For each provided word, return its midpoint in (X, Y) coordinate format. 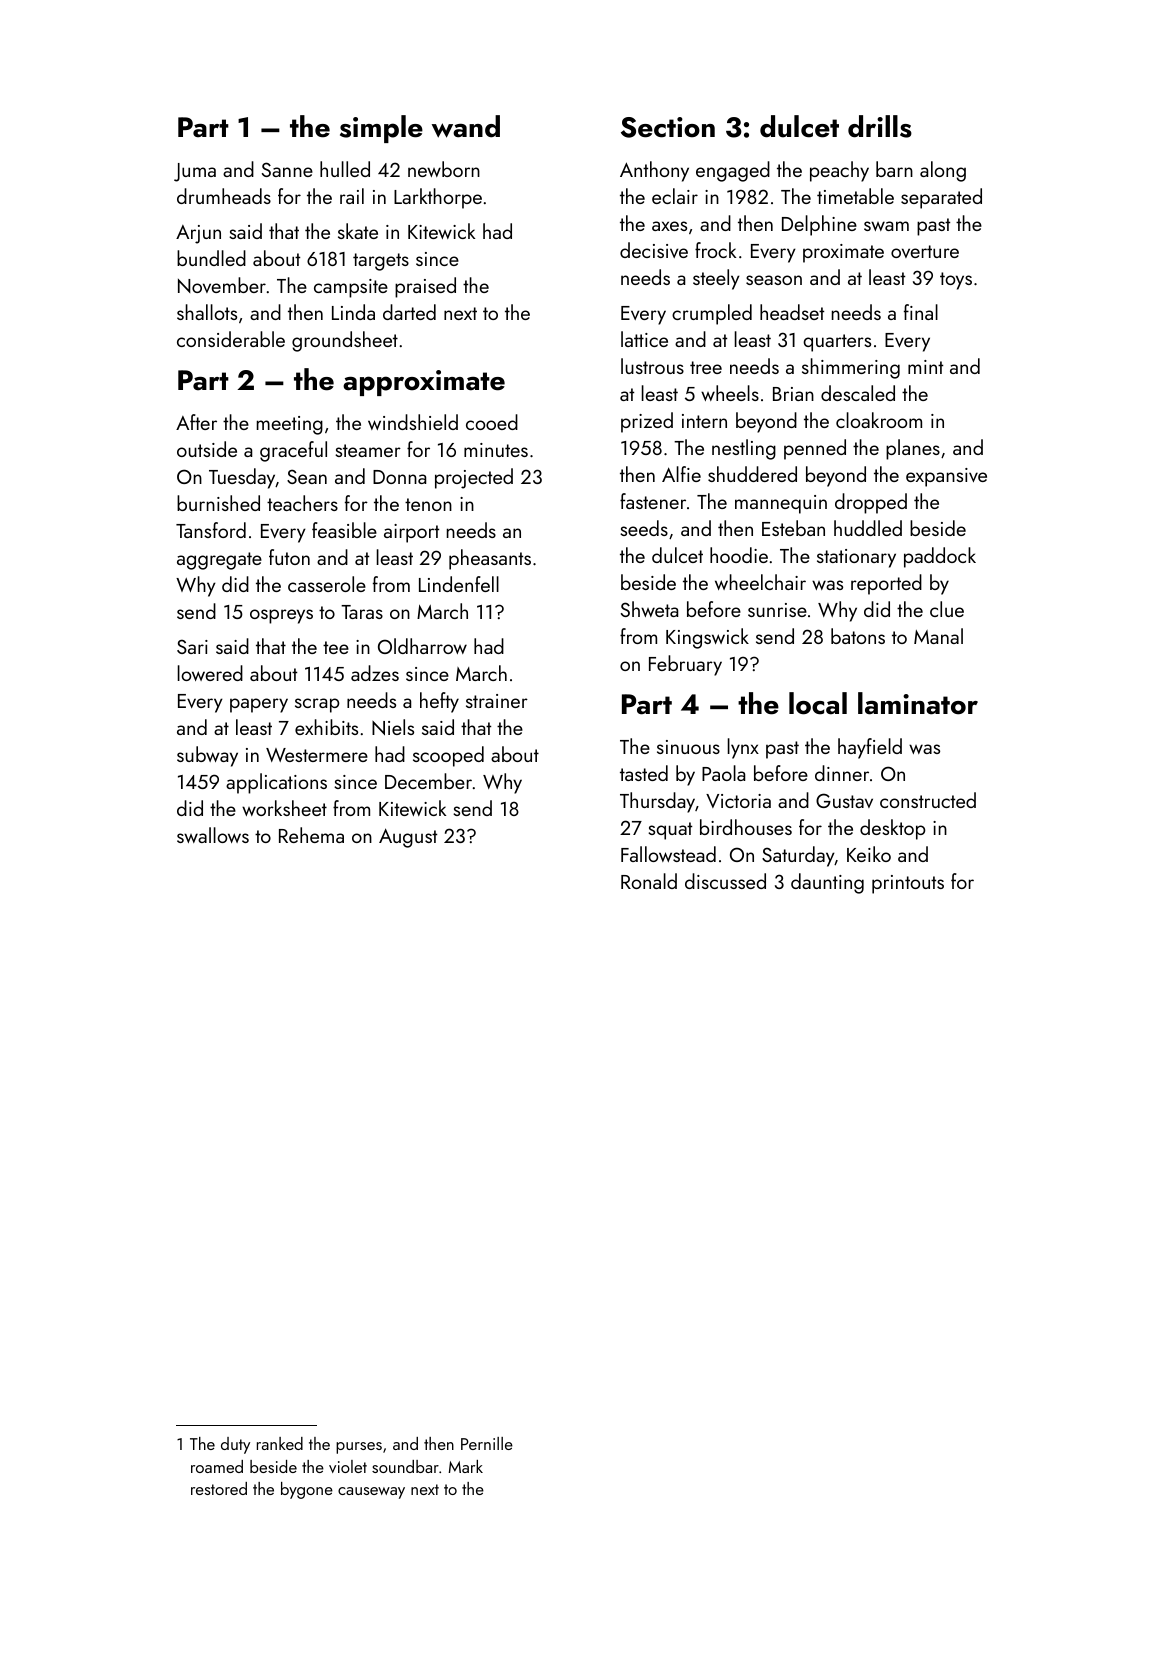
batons (858, 636)
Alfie (681, 474)
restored (219, 1488)
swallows (213, 835)
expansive (946, 477)
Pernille (487, 1443)
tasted (644, 773)
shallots (207, 312)
